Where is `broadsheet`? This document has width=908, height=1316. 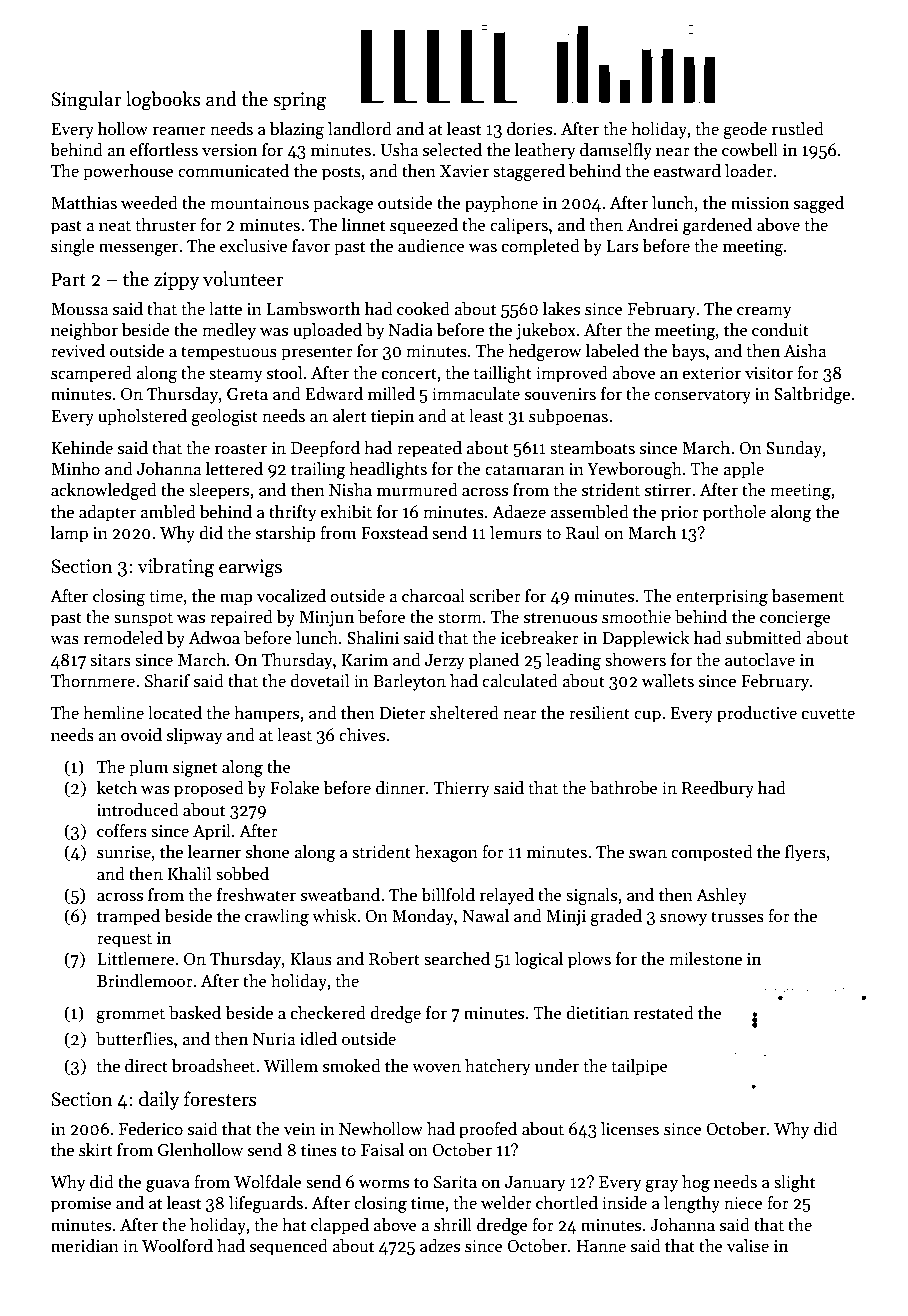 broadsheet is located at coordinates (213, 1066).
